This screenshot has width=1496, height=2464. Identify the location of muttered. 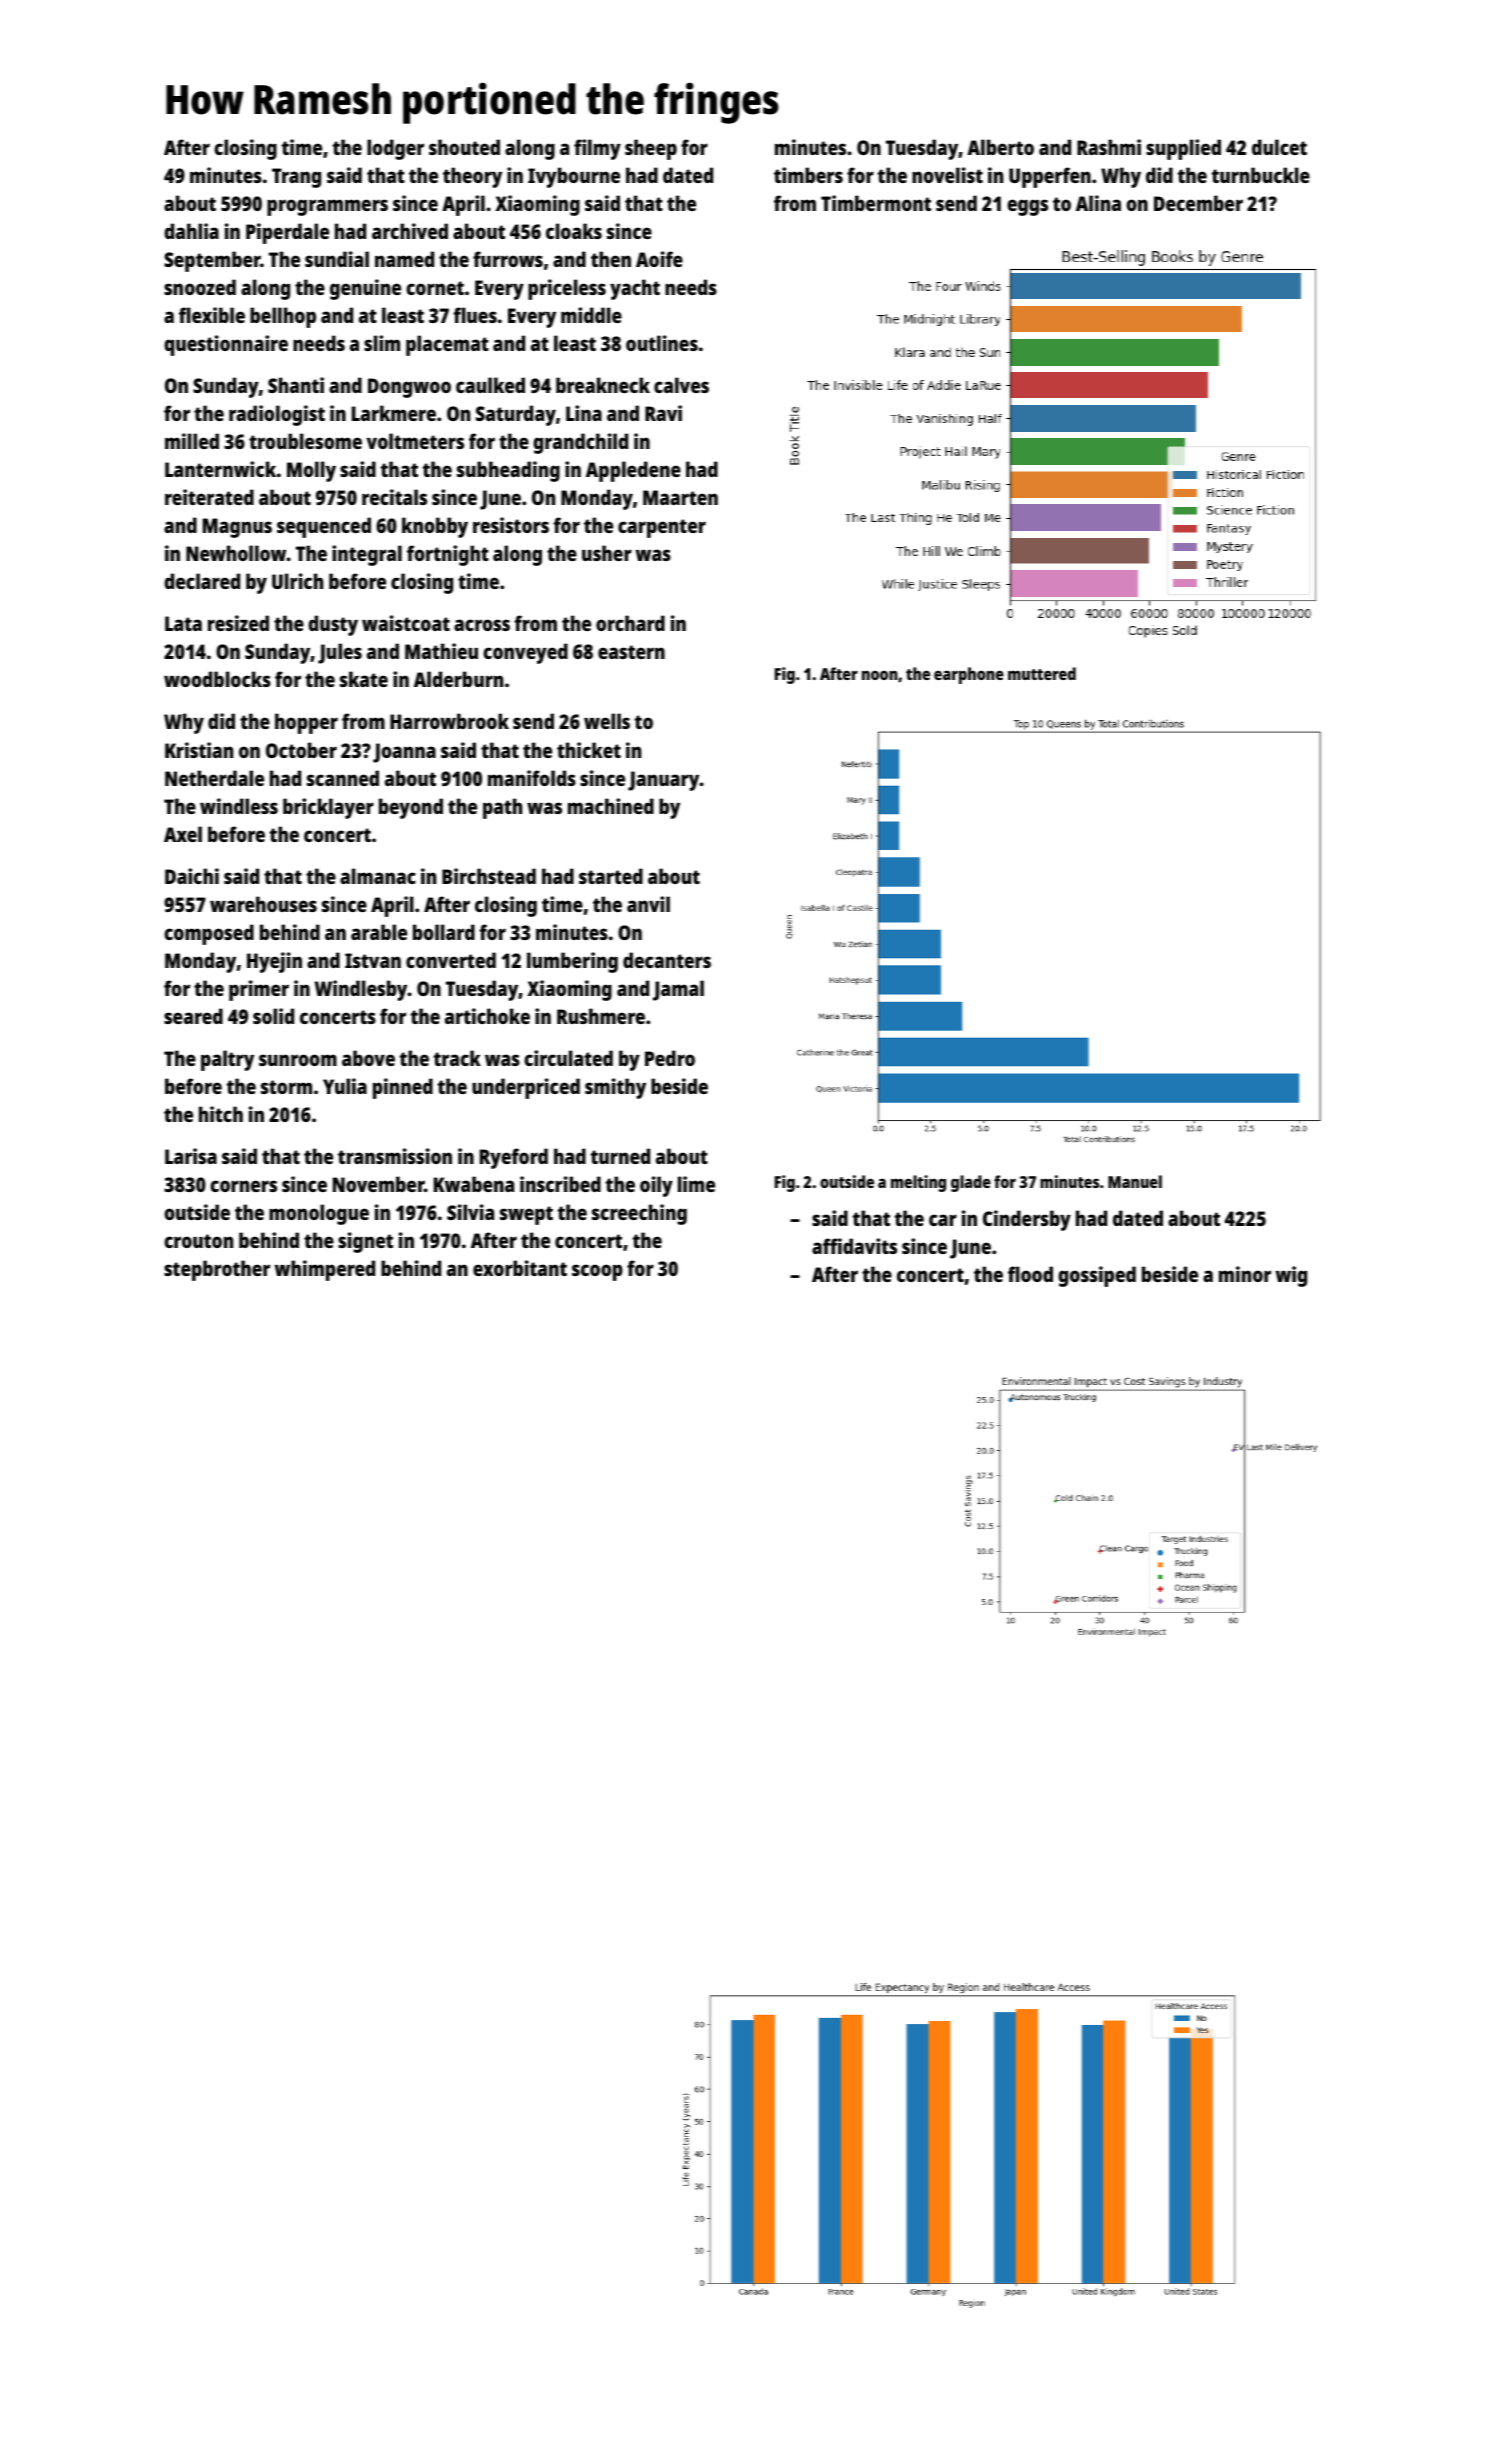
(1042, 673).
